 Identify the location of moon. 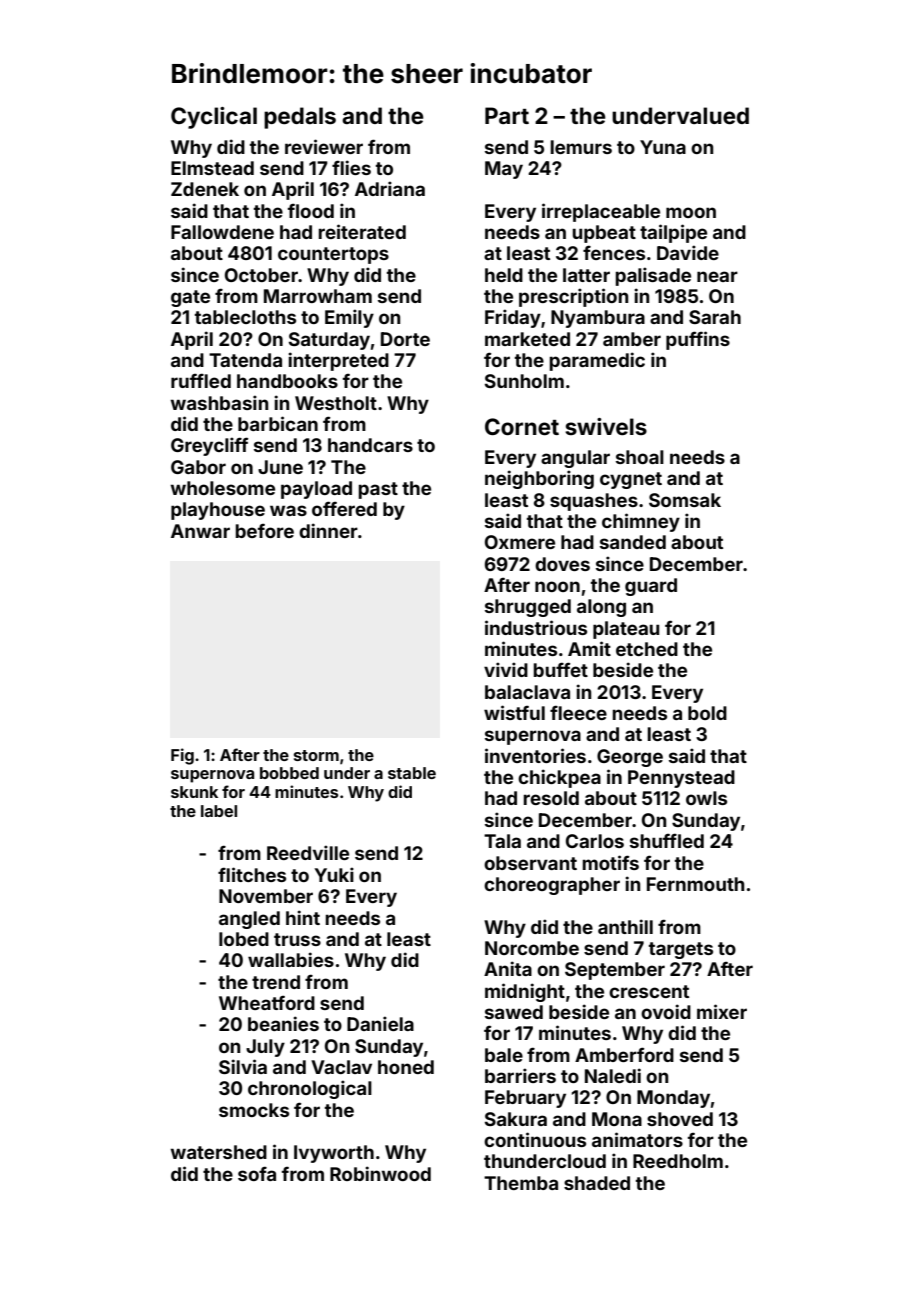
(691, 212).
